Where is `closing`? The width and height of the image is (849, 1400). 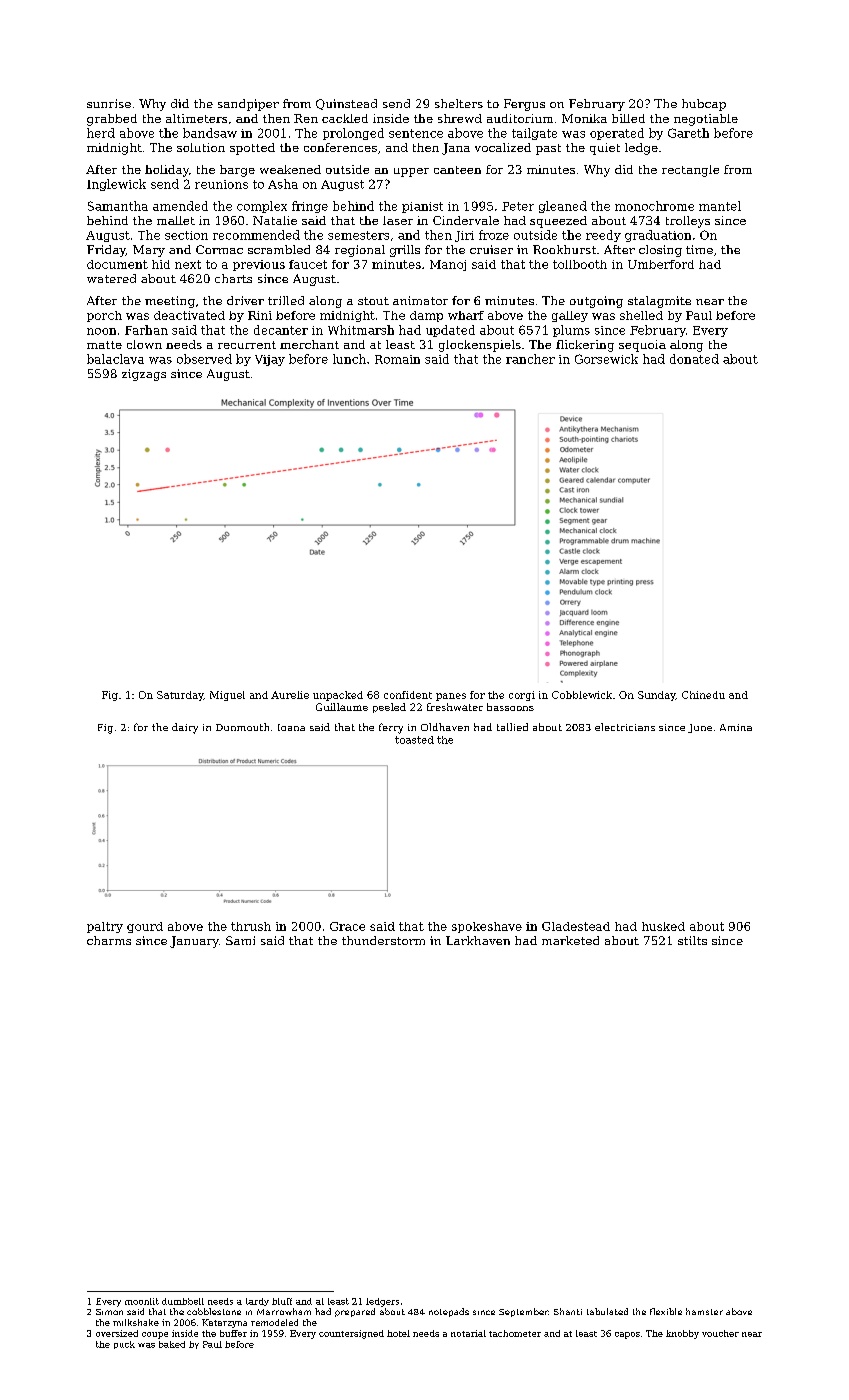 closing is located at coordinates (660, 251).
